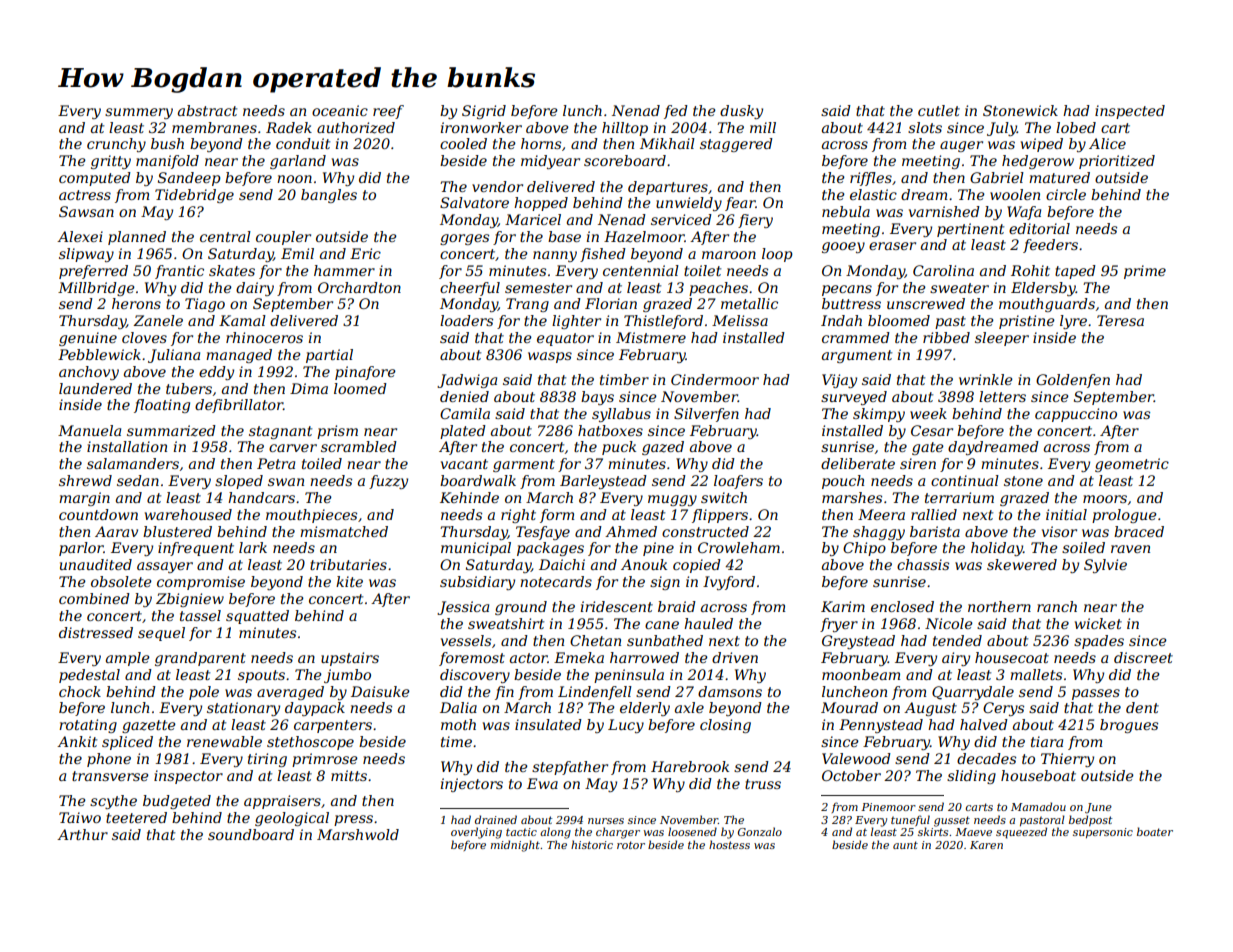 The image size is (1233, 952). What do you see at coordinates (616, 606) in the screenshot?
I see `iridescent` at bounding box center [616, 606].
